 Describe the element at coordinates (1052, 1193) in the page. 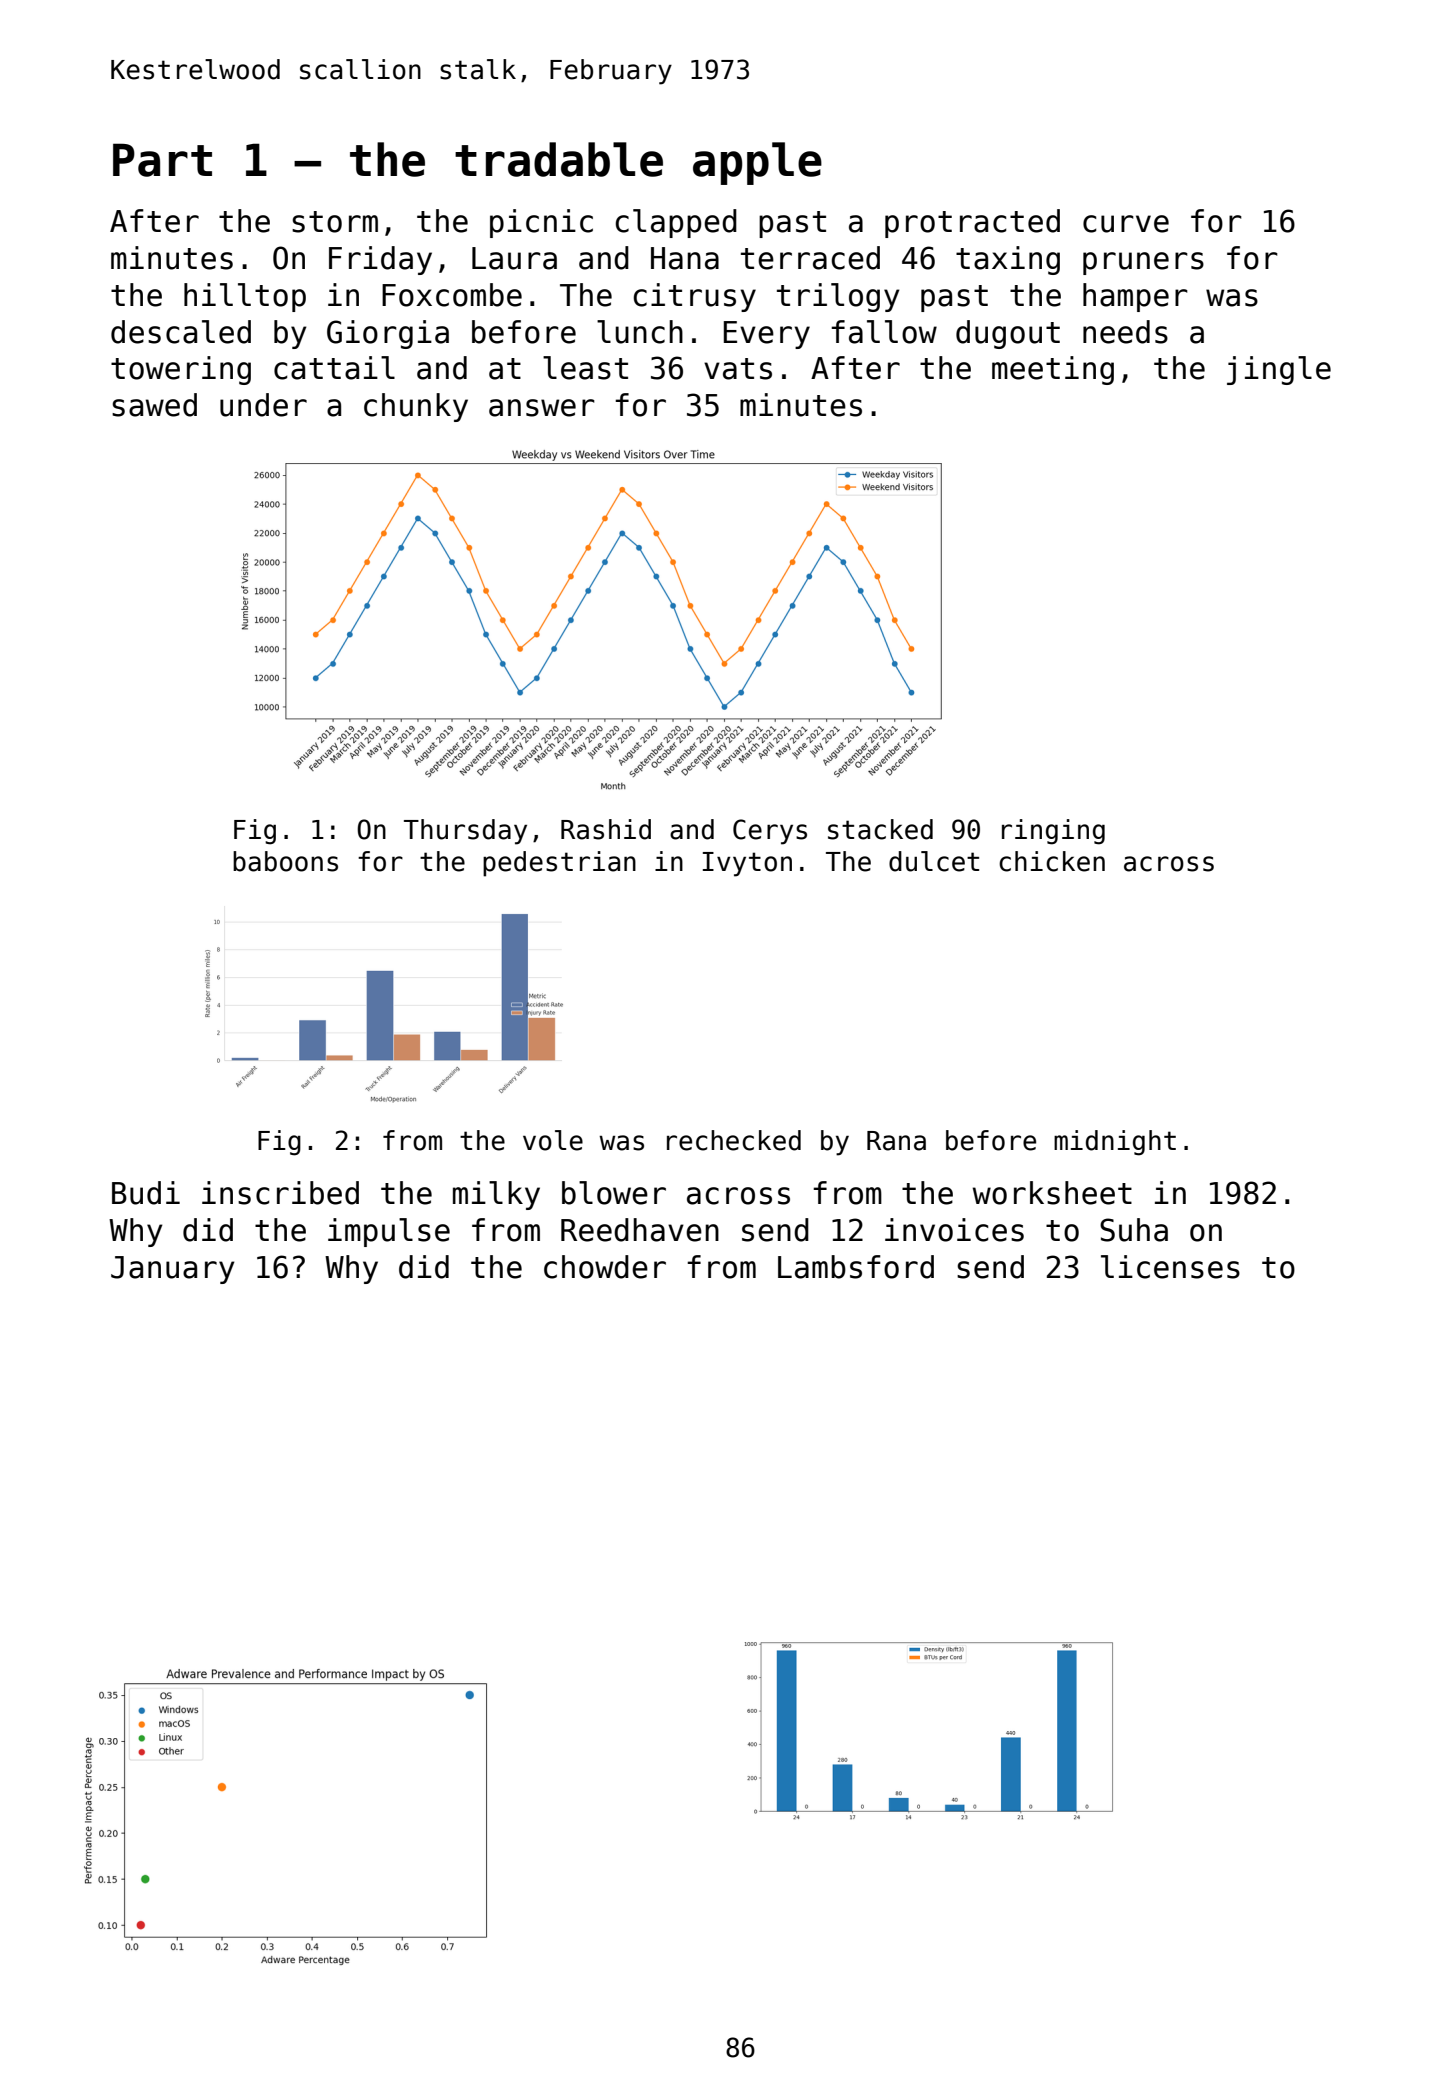

I see `worksheet` at that location.
